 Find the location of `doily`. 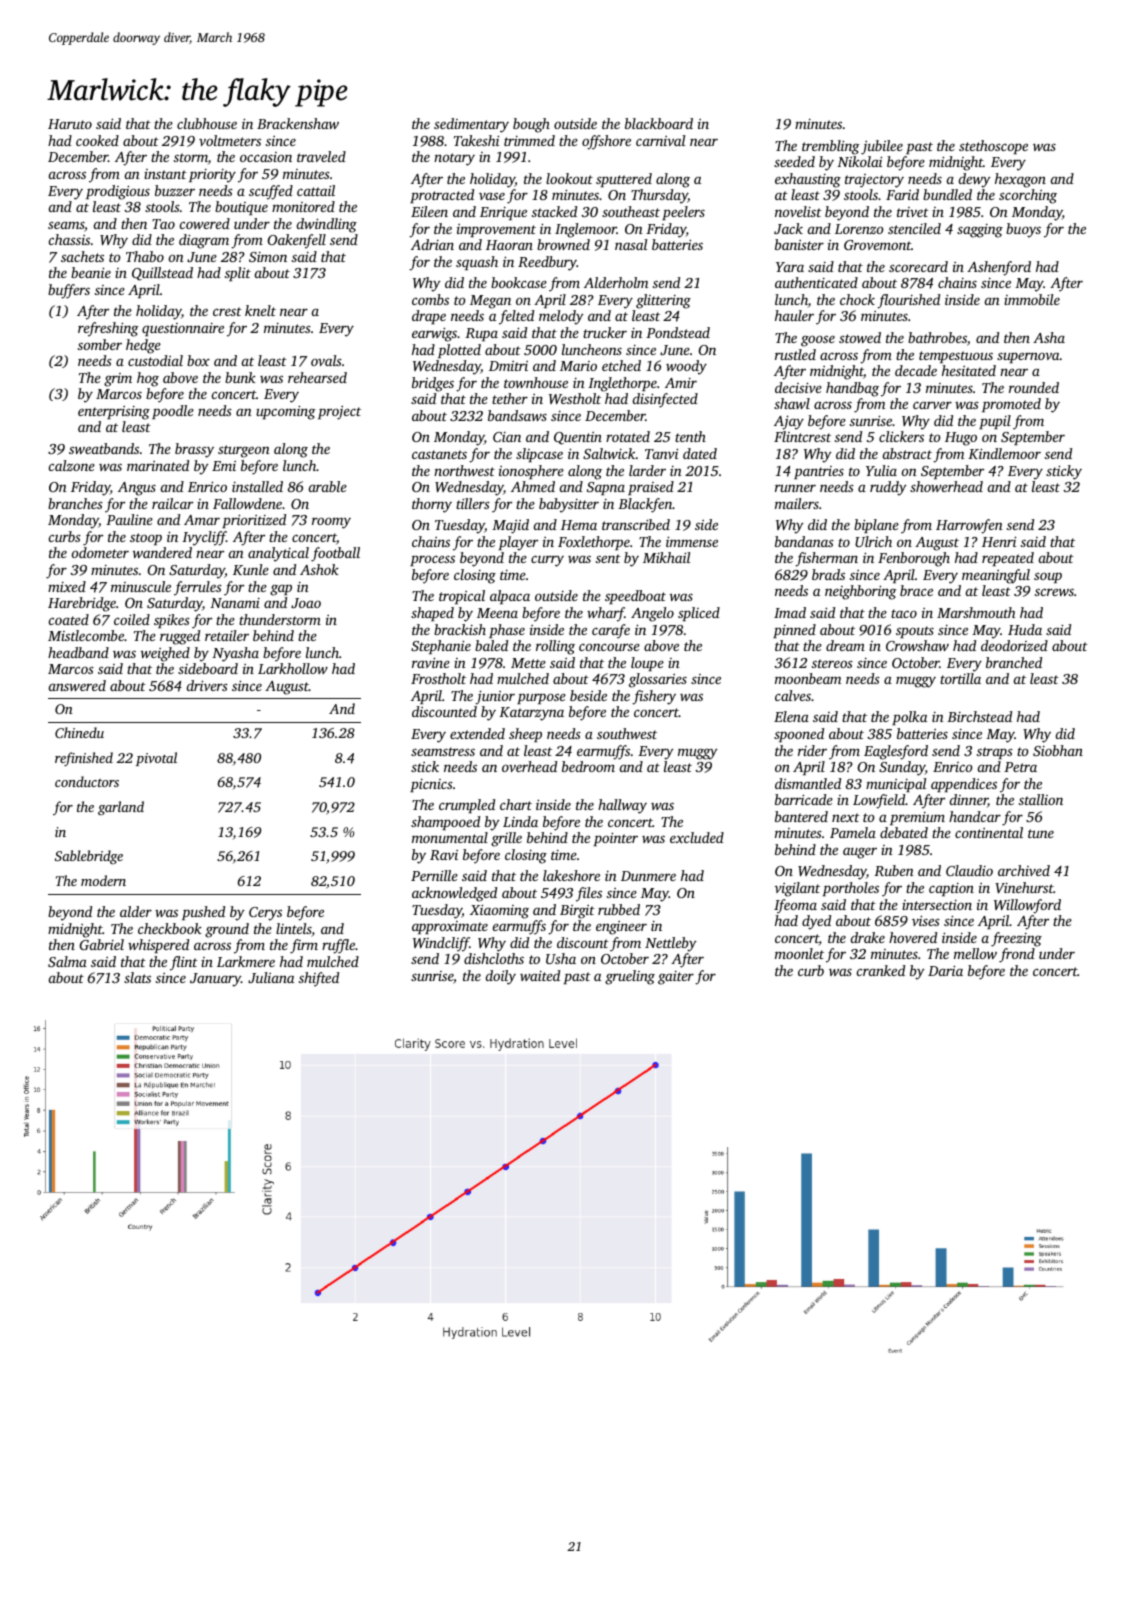

doily is located at coordinates (501, 977).
